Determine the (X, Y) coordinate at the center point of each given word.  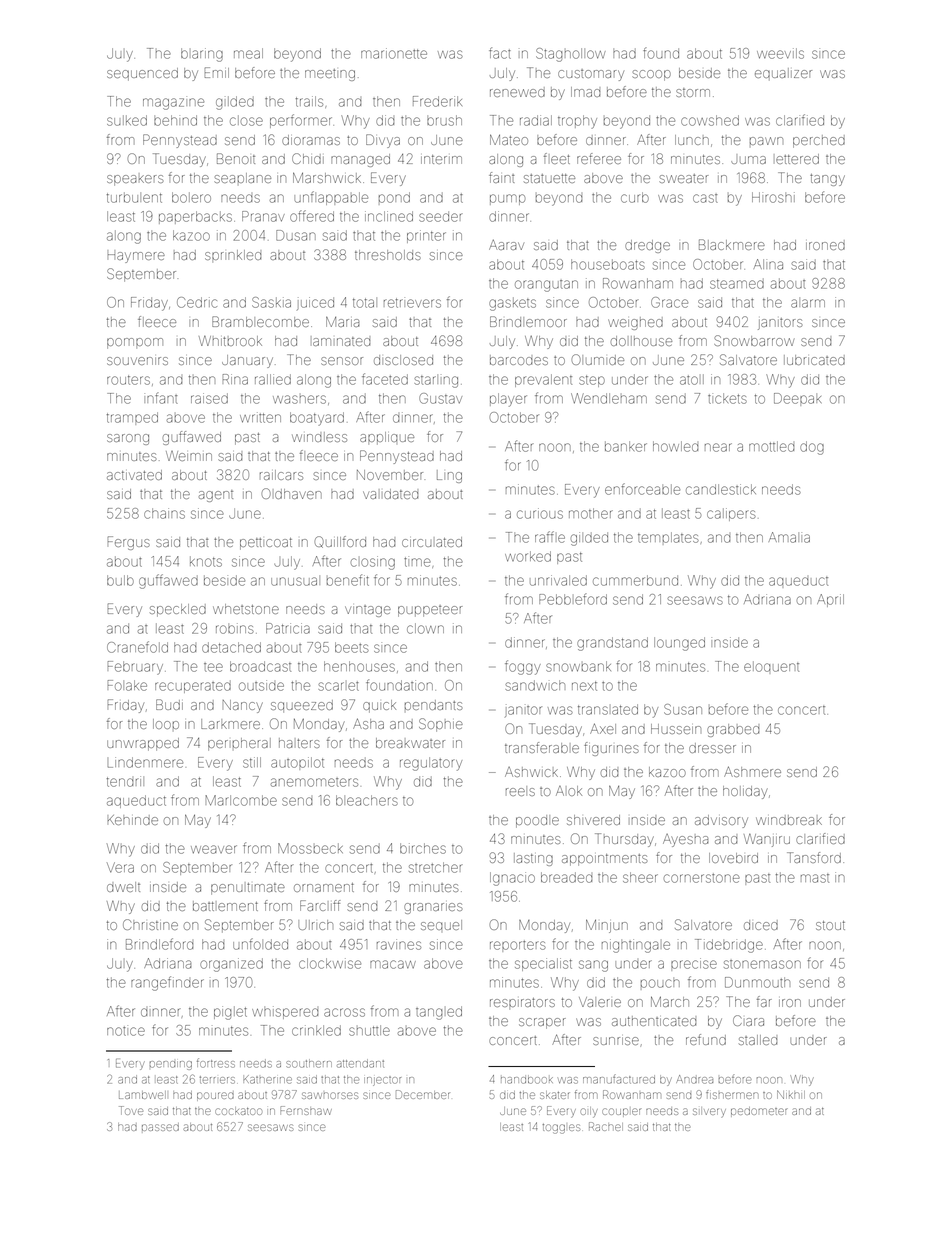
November (390, 475)
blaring (202, 55)
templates (668, 537)
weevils (780, 53)
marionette (394, 53)
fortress (216, 1063)
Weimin (189, 456)
